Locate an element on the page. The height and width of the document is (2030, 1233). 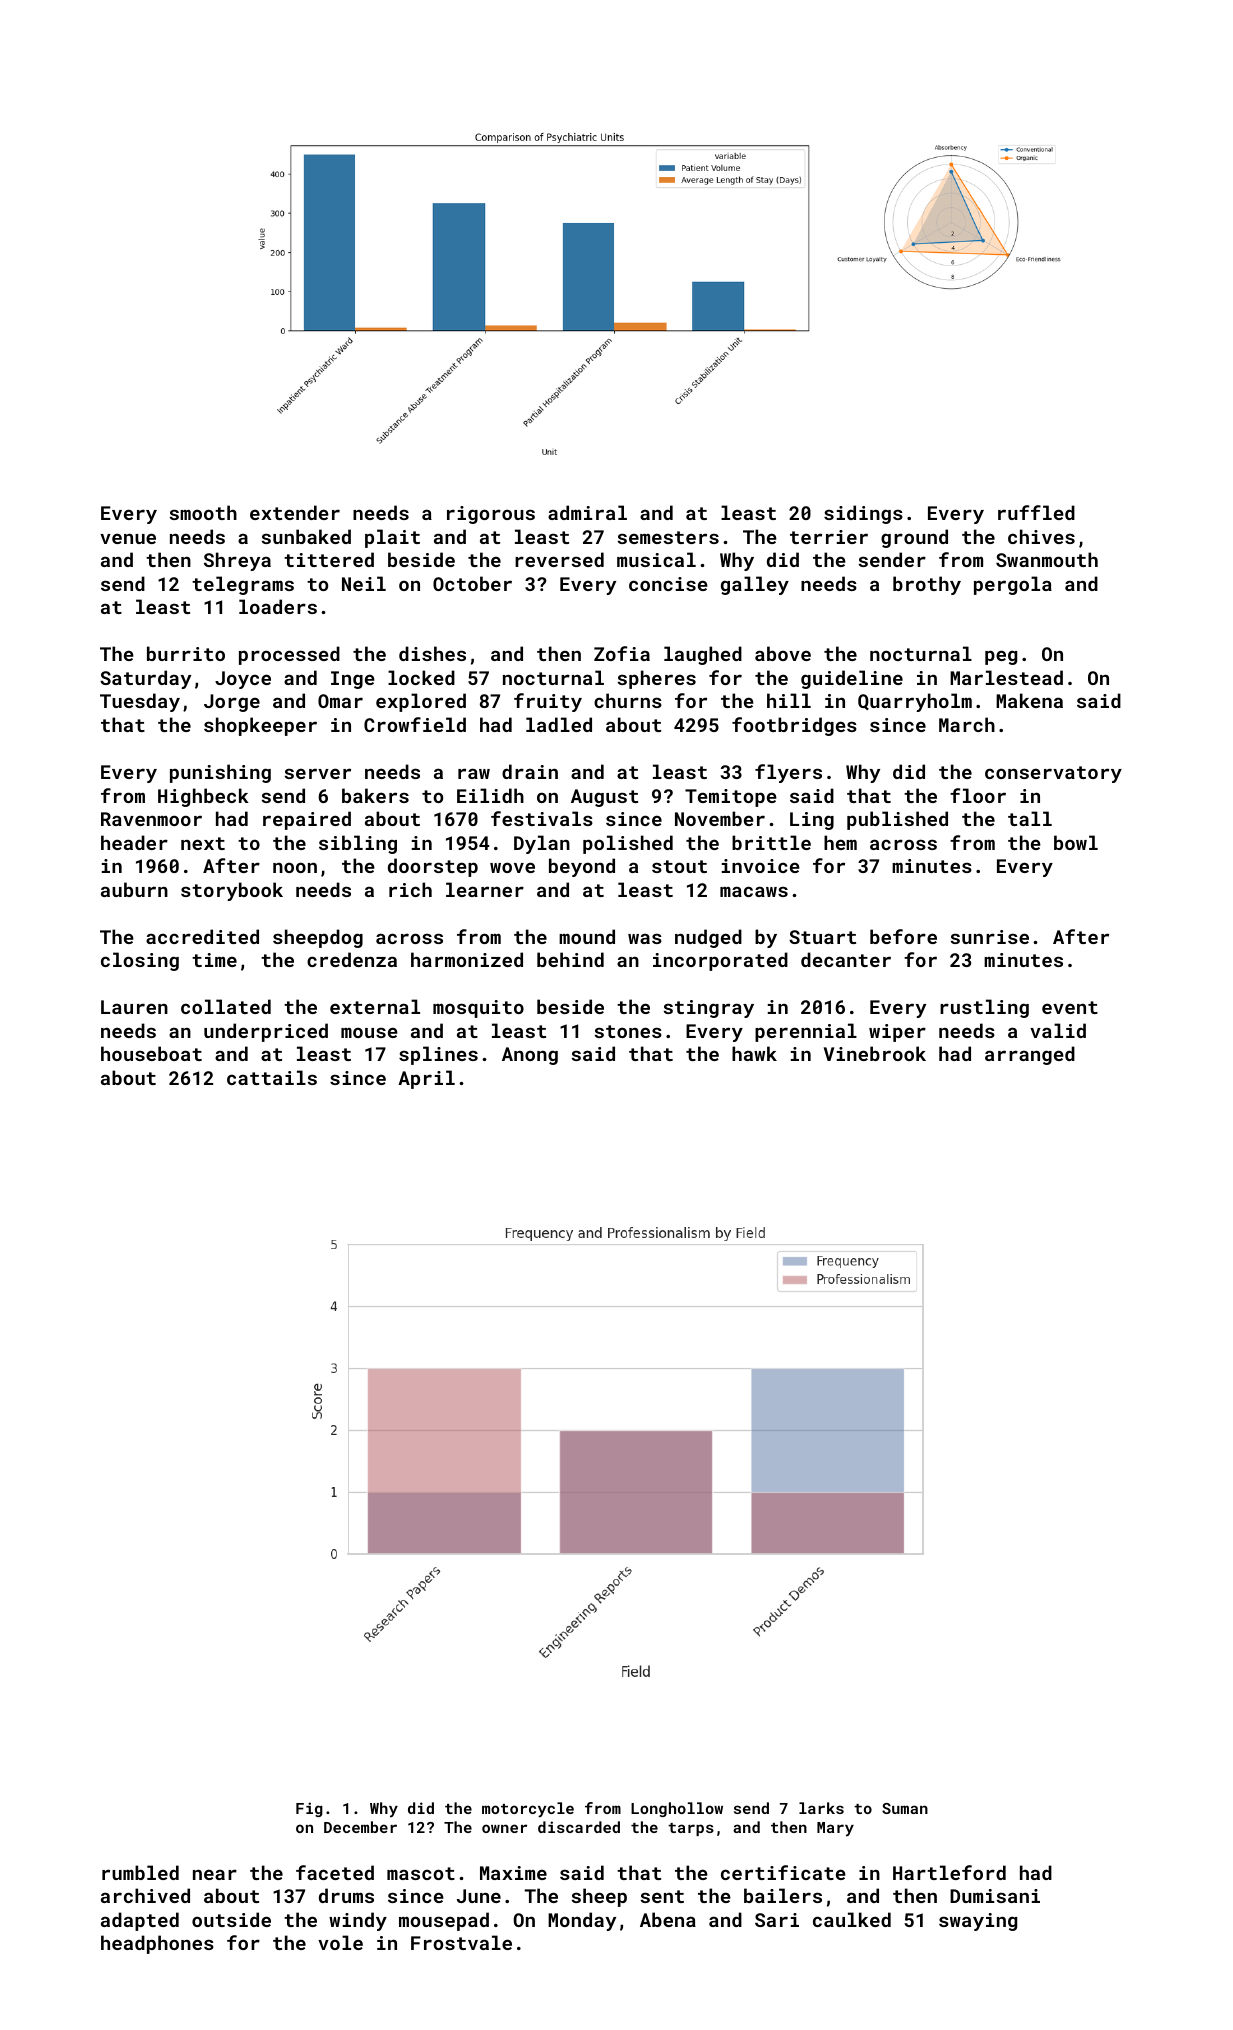
published is located at coordinates (897, 820).
